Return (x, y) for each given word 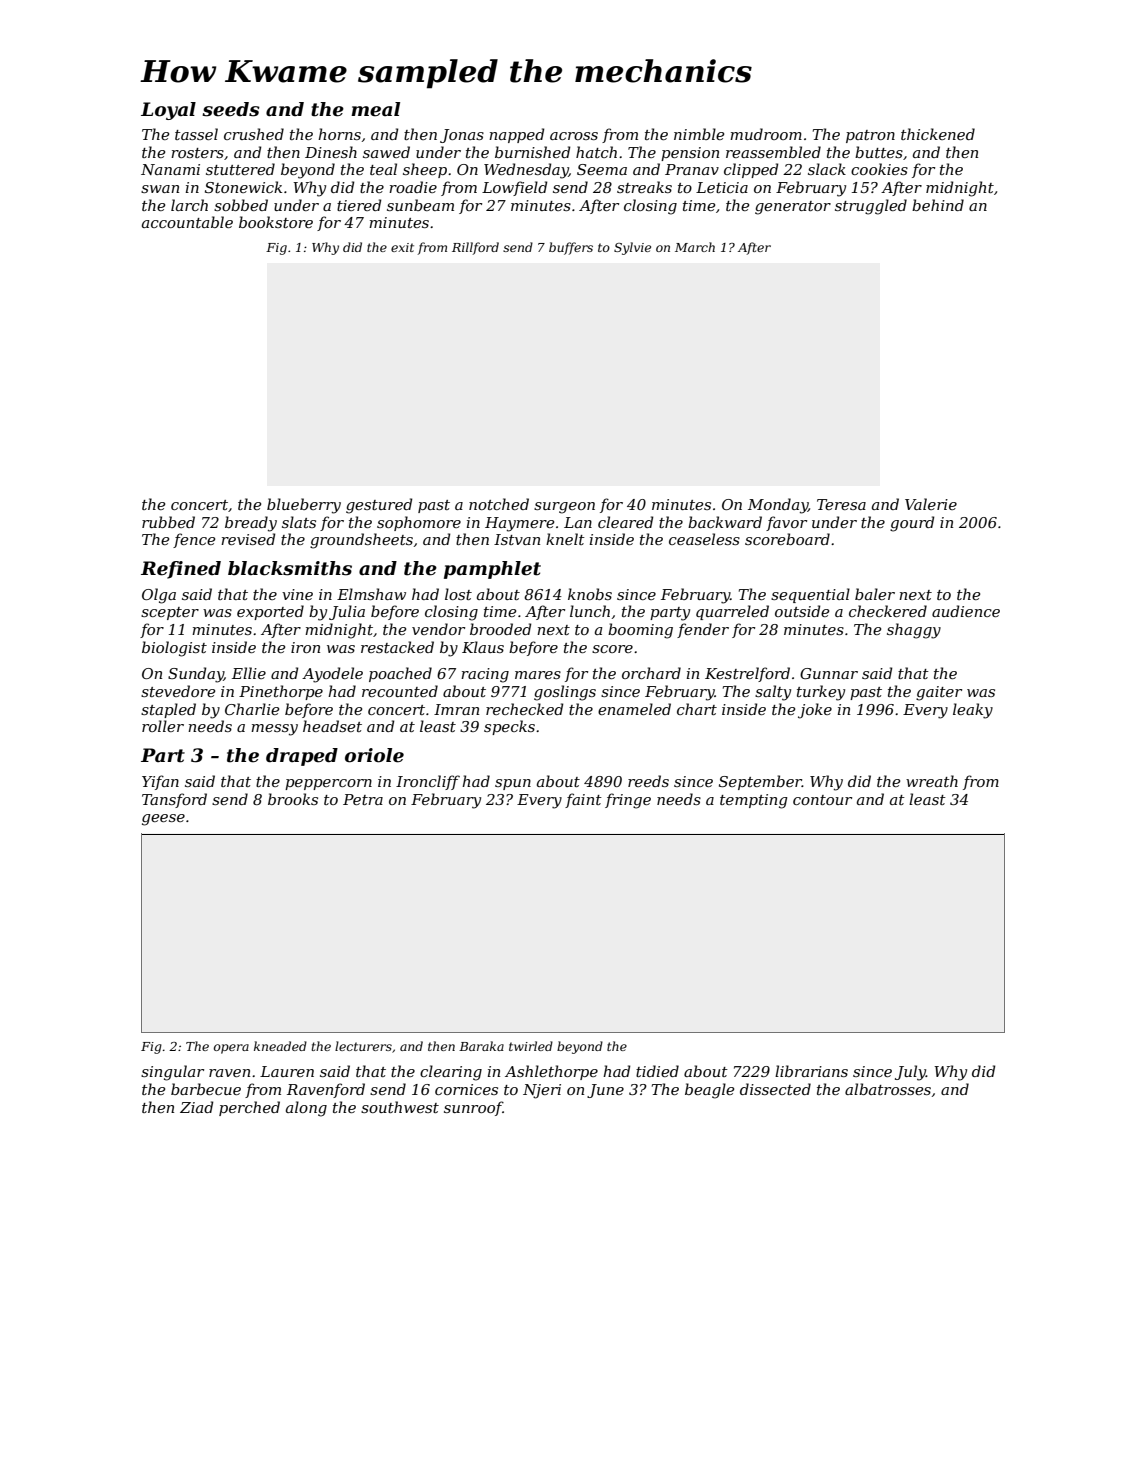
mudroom (766, 134)
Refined (181, 570)
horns (339, 134)
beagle (709, 1091)
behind (938, 205)
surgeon (564, 508)
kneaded (280, 1046)
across (574, 136)
